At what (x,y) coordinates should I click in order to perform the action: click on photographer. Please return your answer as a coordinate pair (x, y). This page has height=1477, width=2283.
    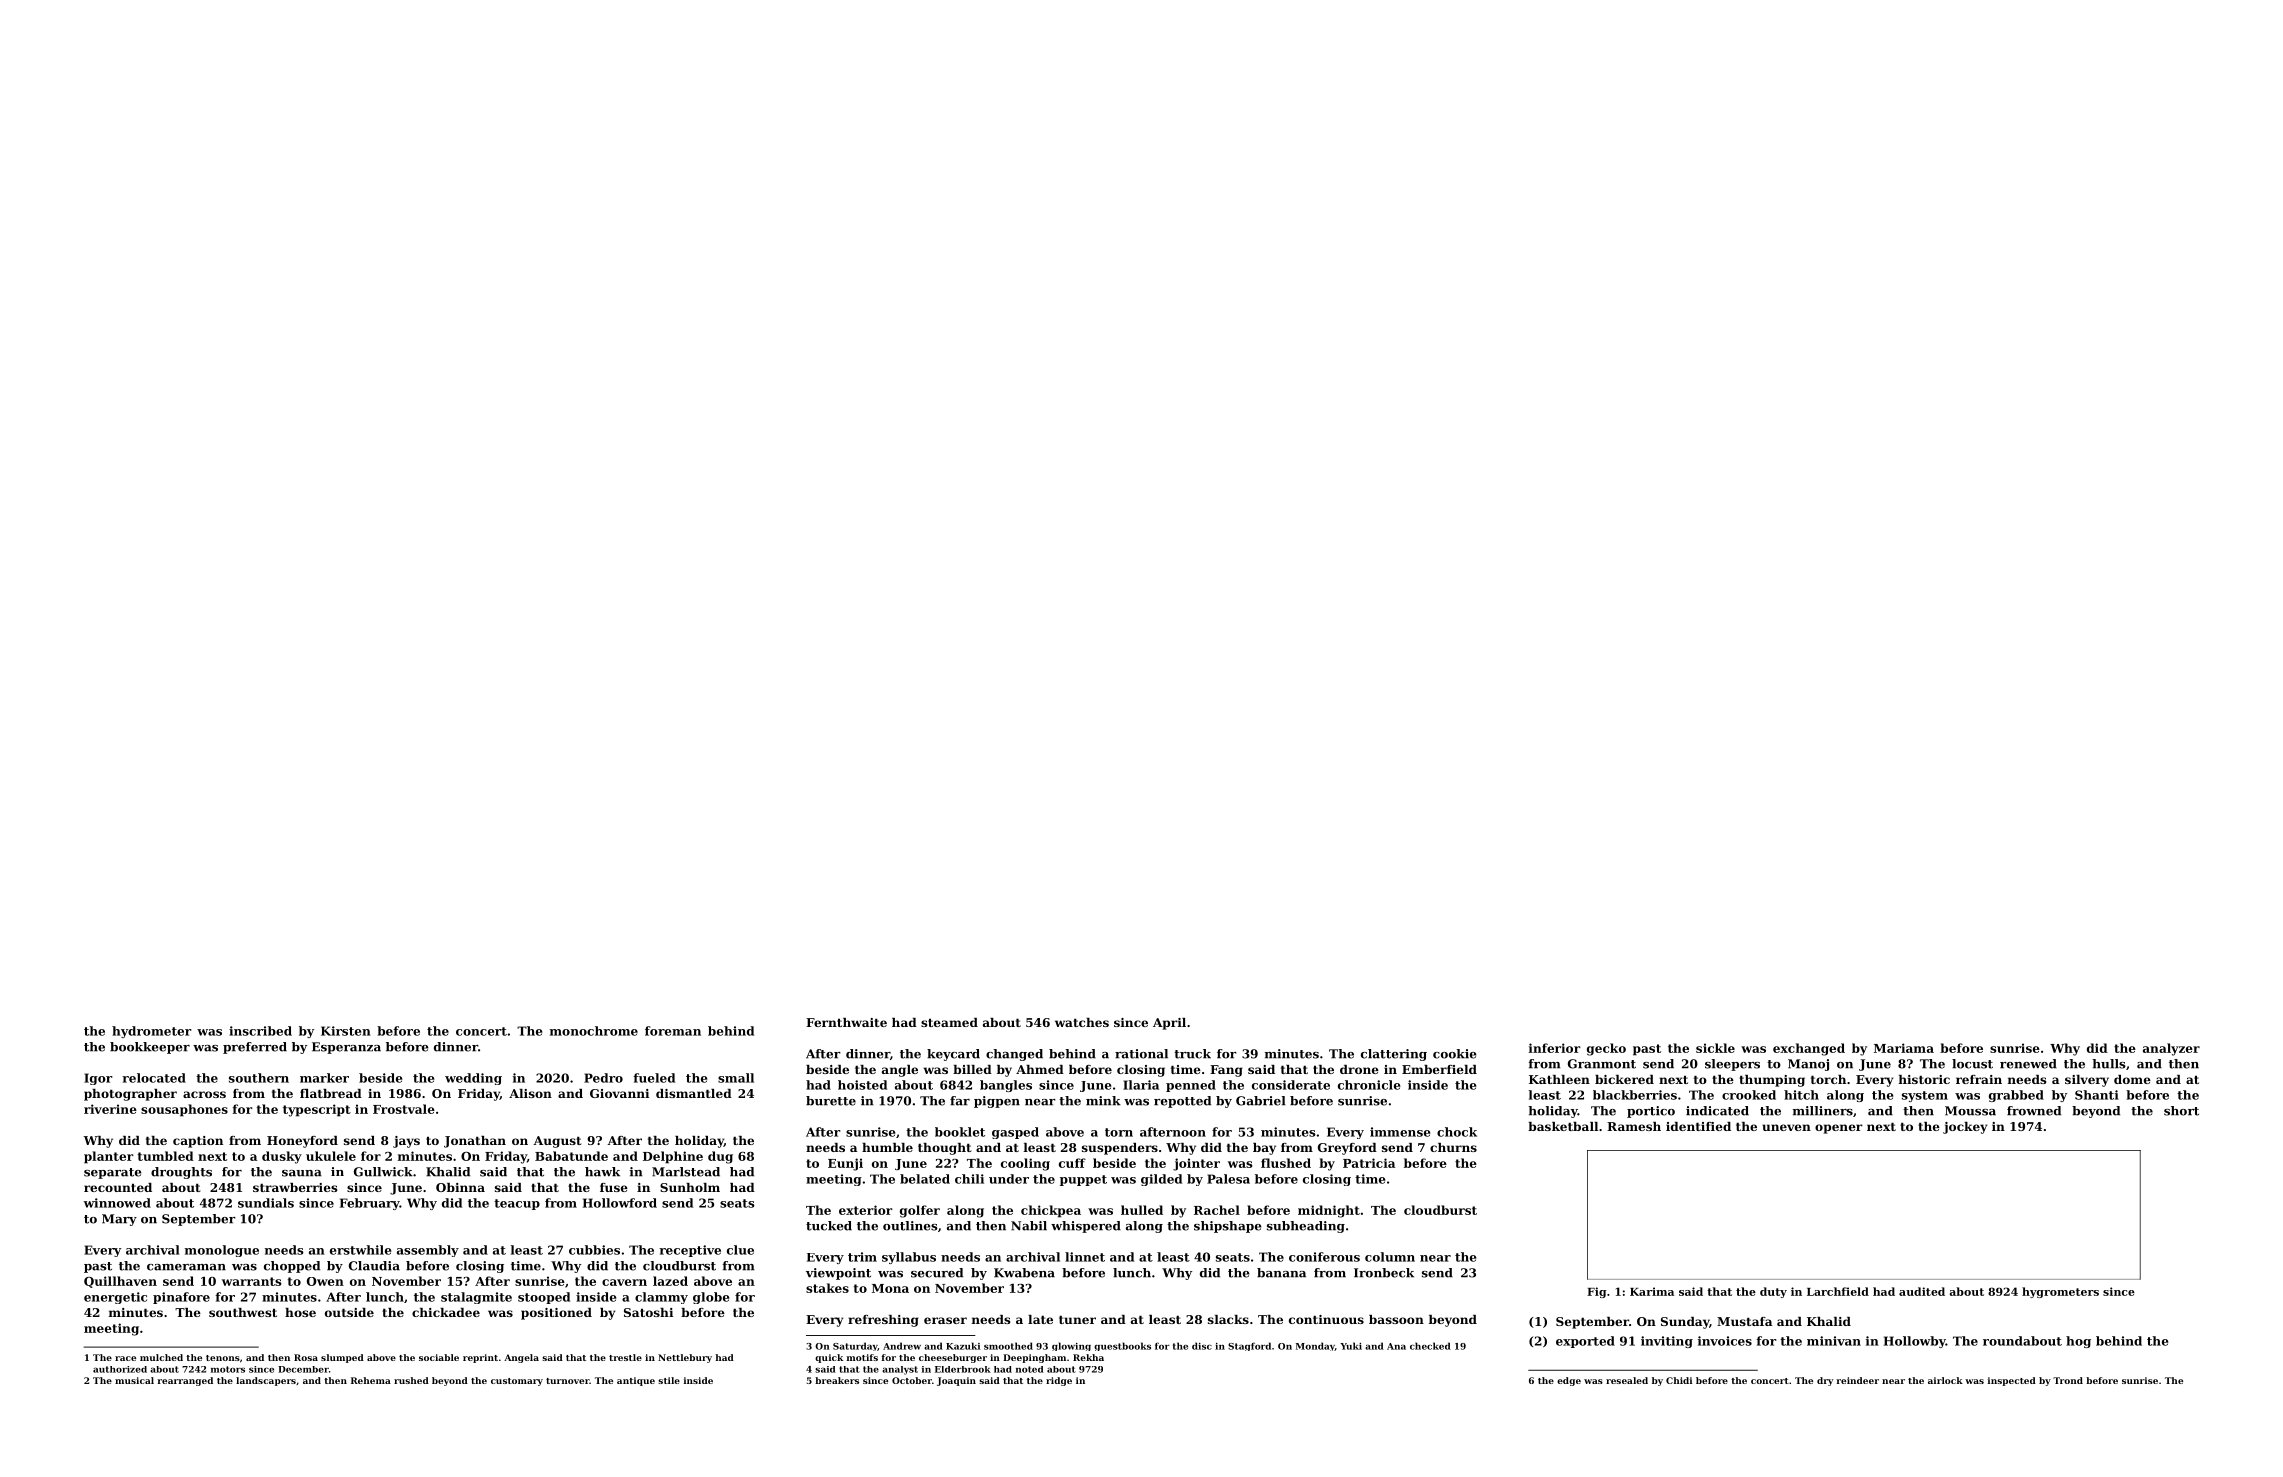
    Looking at the image, I should click on (130, 1095).
